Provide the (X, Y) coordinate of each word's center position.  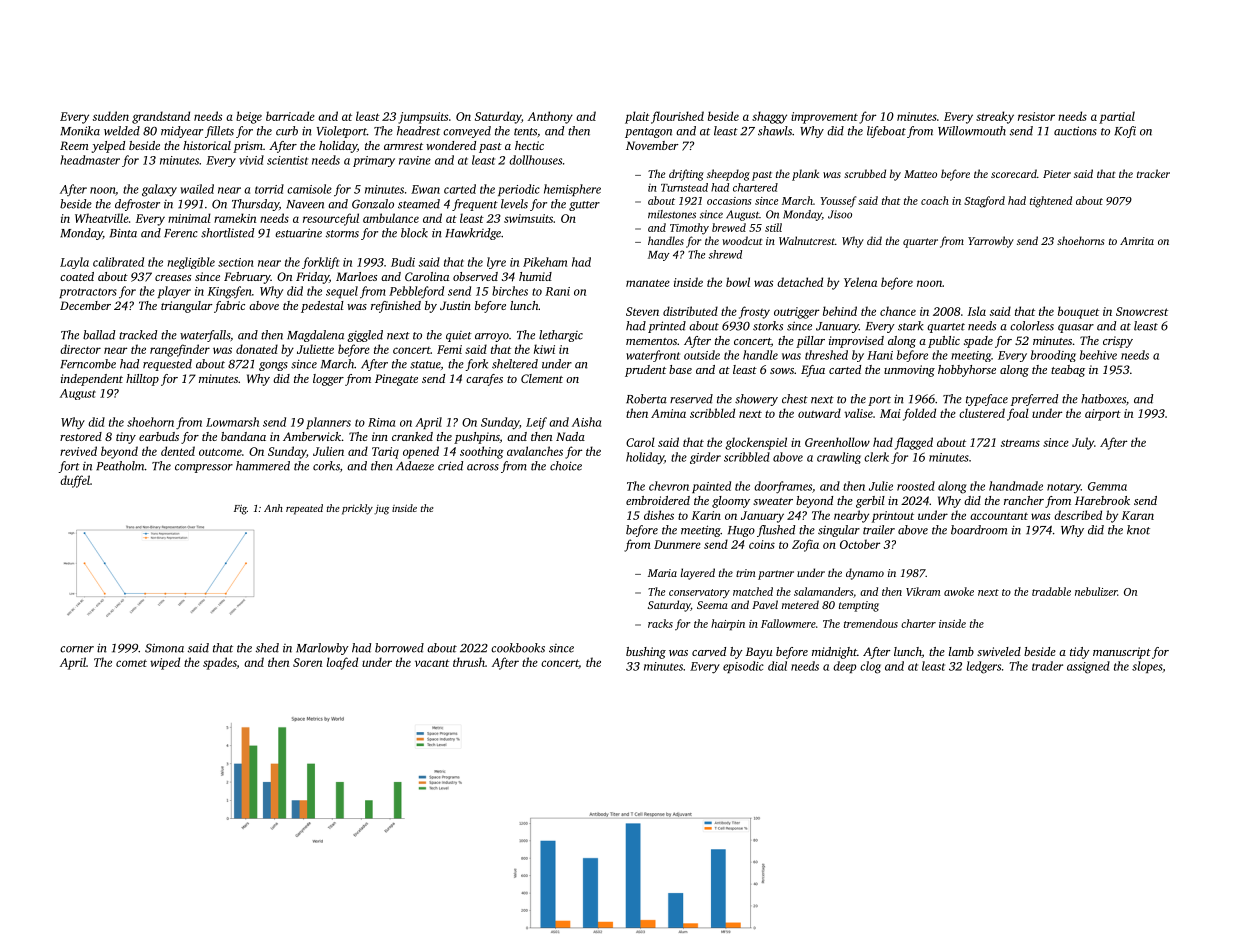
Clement (542, 378)
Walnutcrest (807, 240)
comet (131, 663)
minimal (189, 218)
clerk (876, 457)
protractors (88, 293)
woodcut (742, 240)
